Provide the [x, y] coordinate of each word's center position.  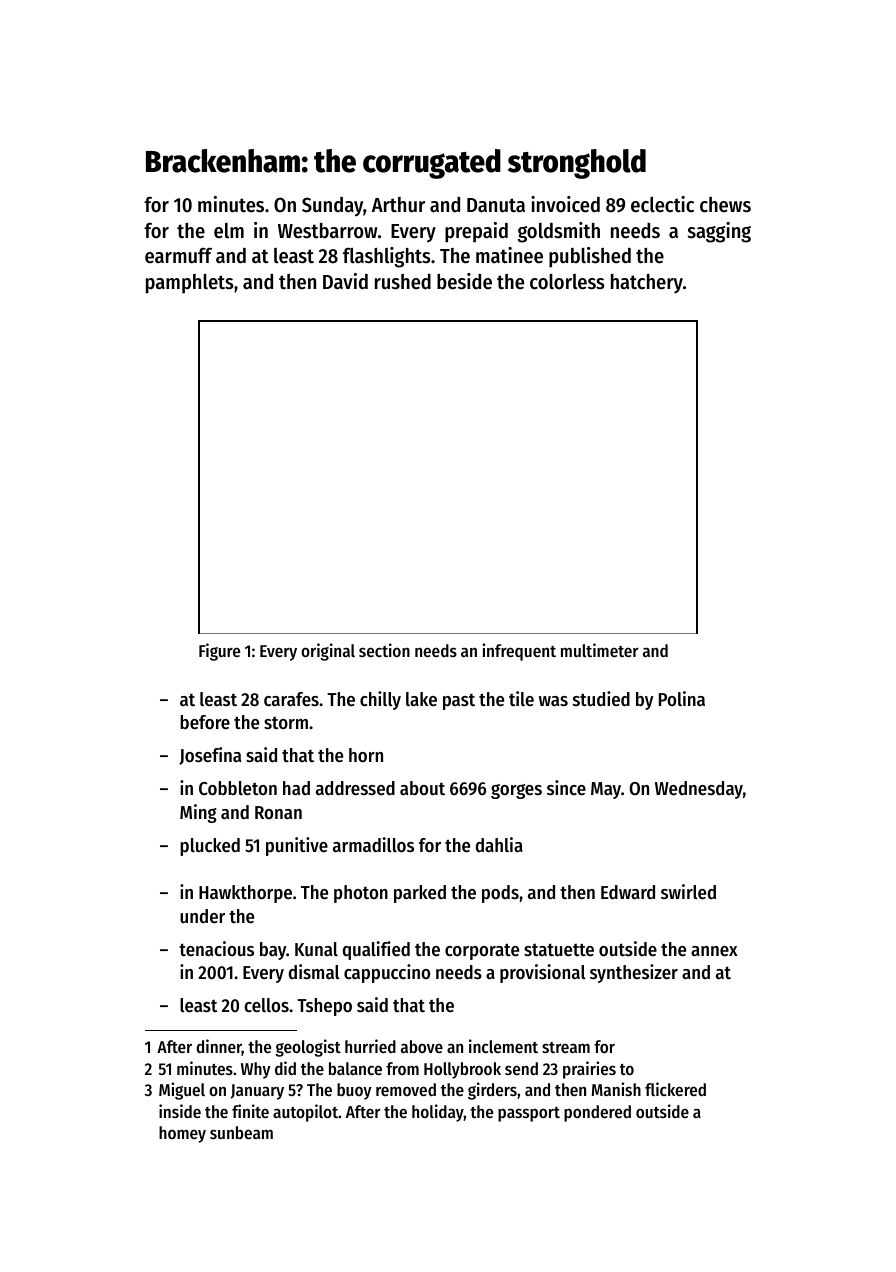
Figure [219, 652]
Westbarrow [327, 231]
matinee [509, 255]
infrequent [519, 652]
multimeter [599, 650]
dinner [219, 1047]
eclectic [662, 204]
